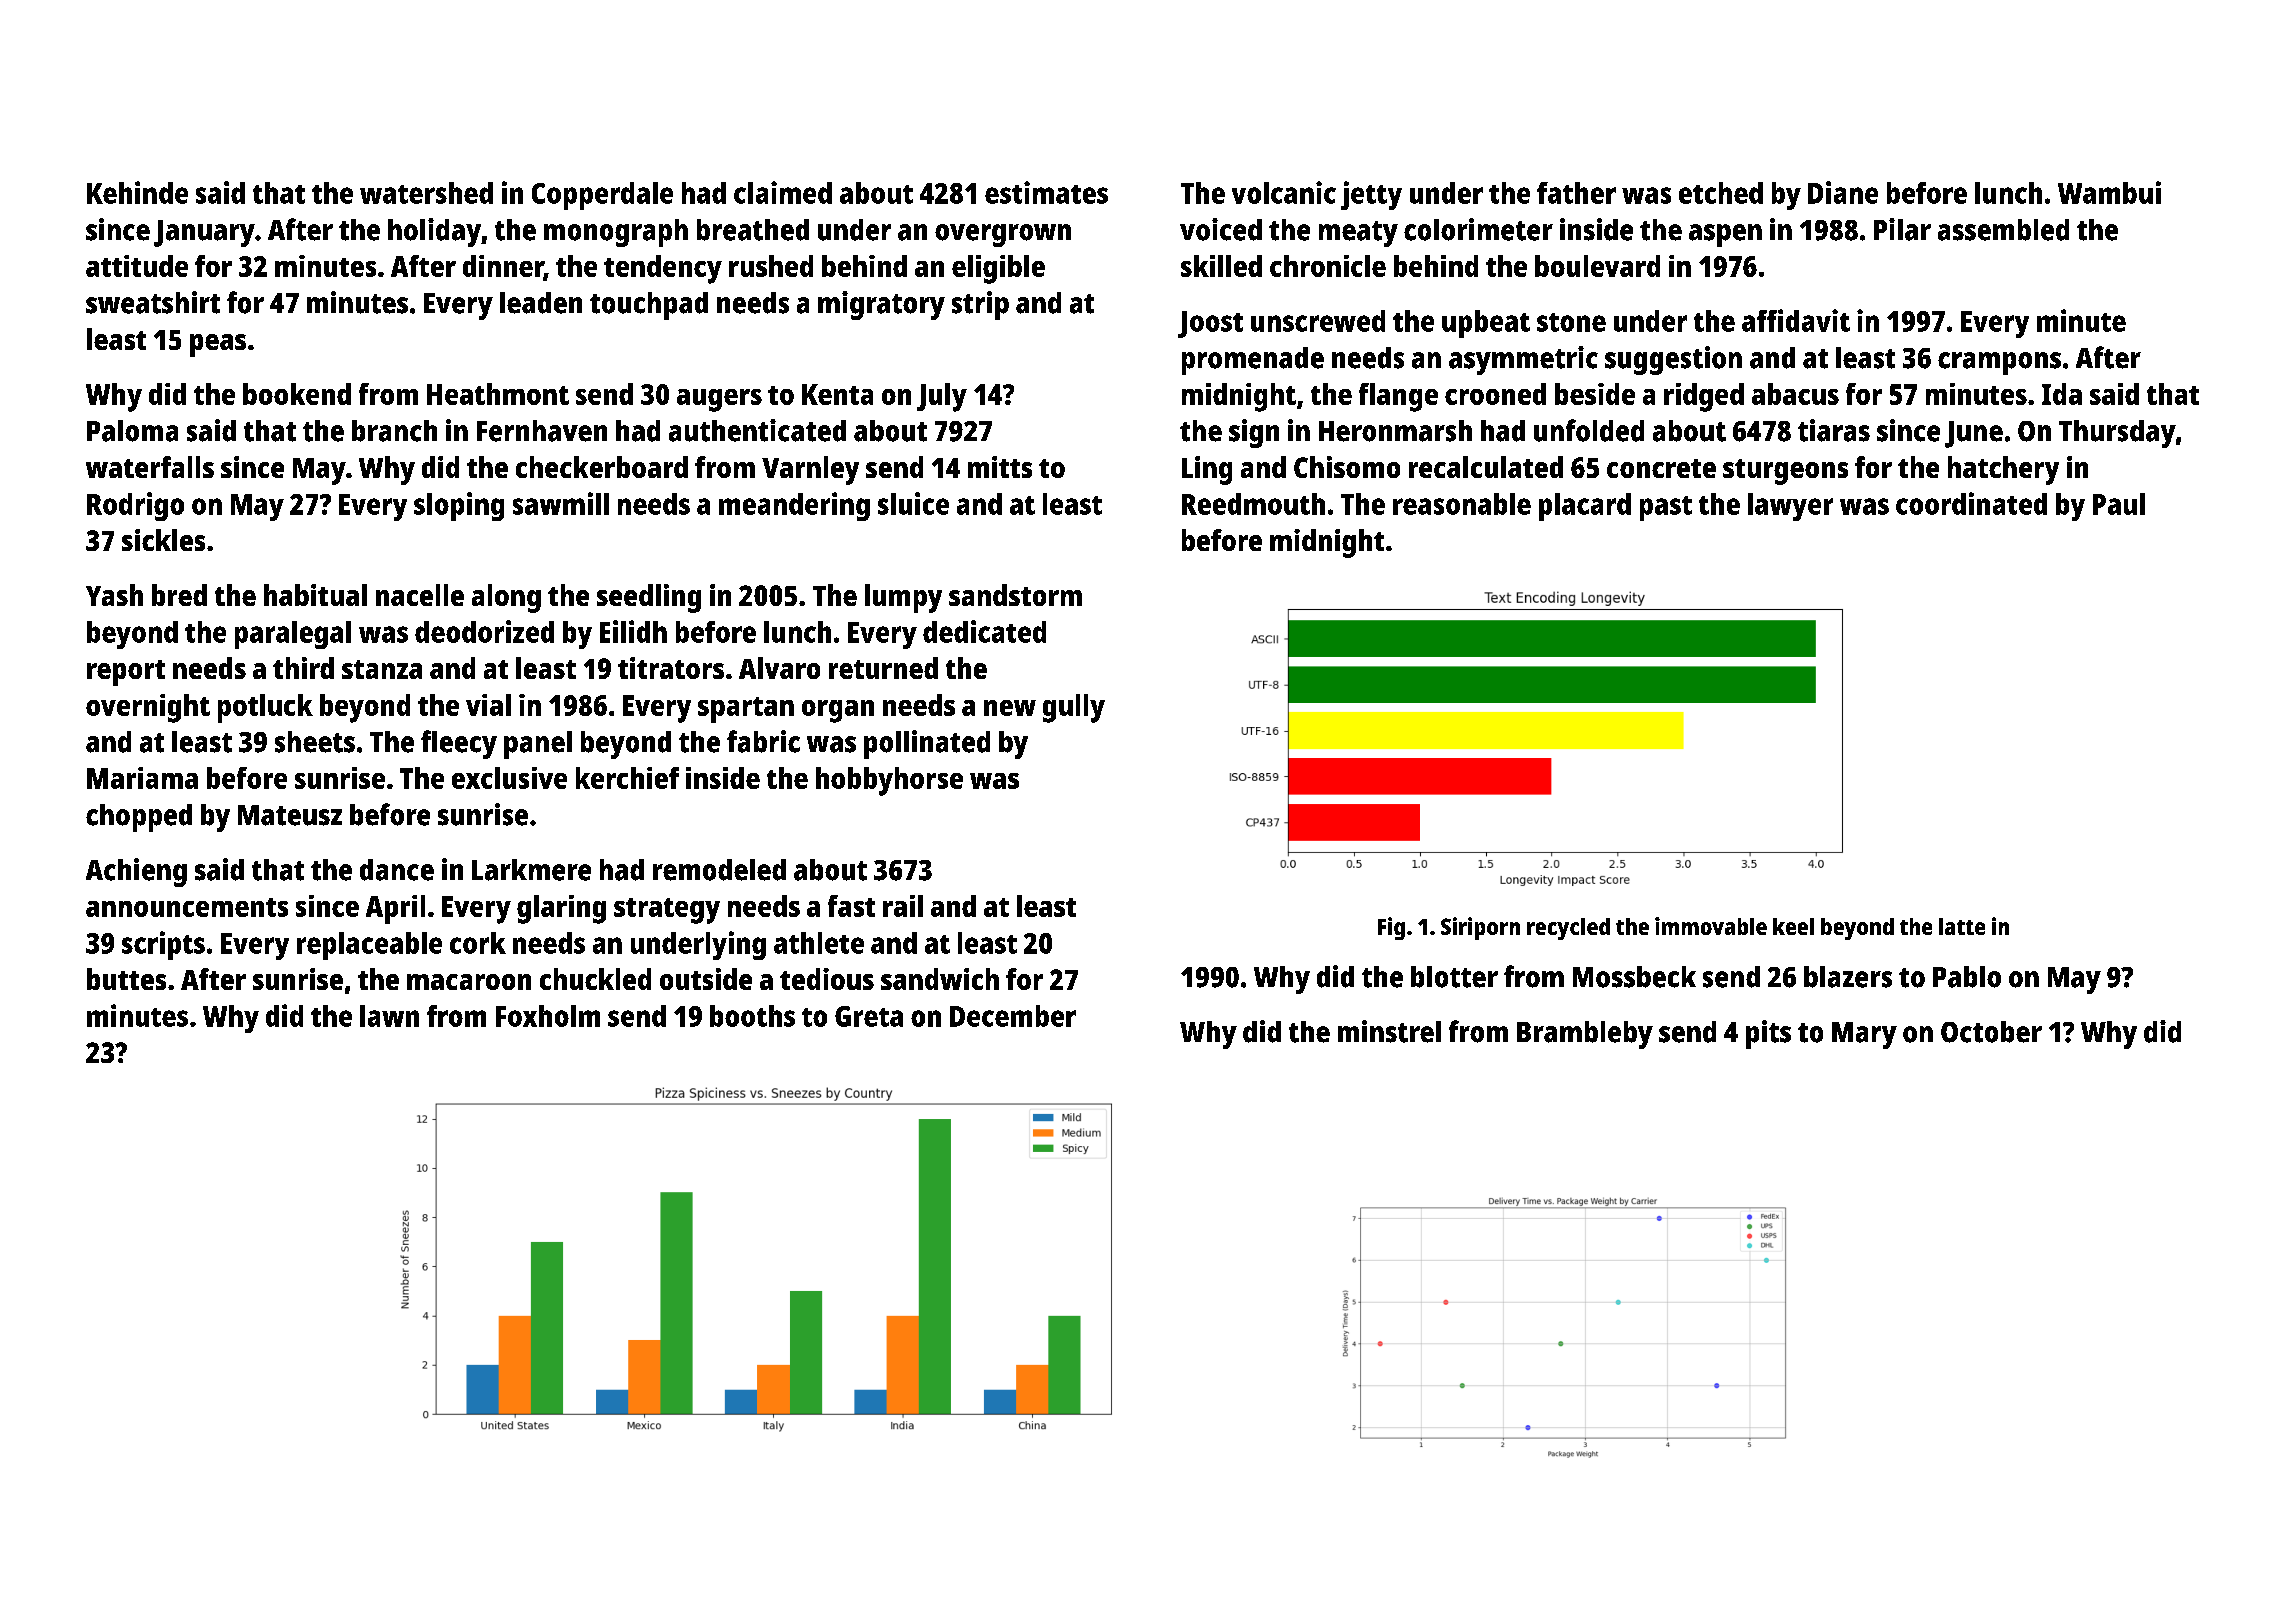 Image resolution: width=2292 pixels, height=1620 pixels. What do you see at coordinates (1999, 363) in the screenshot?
I see `crampons` at bounding box center [1999, 363].
